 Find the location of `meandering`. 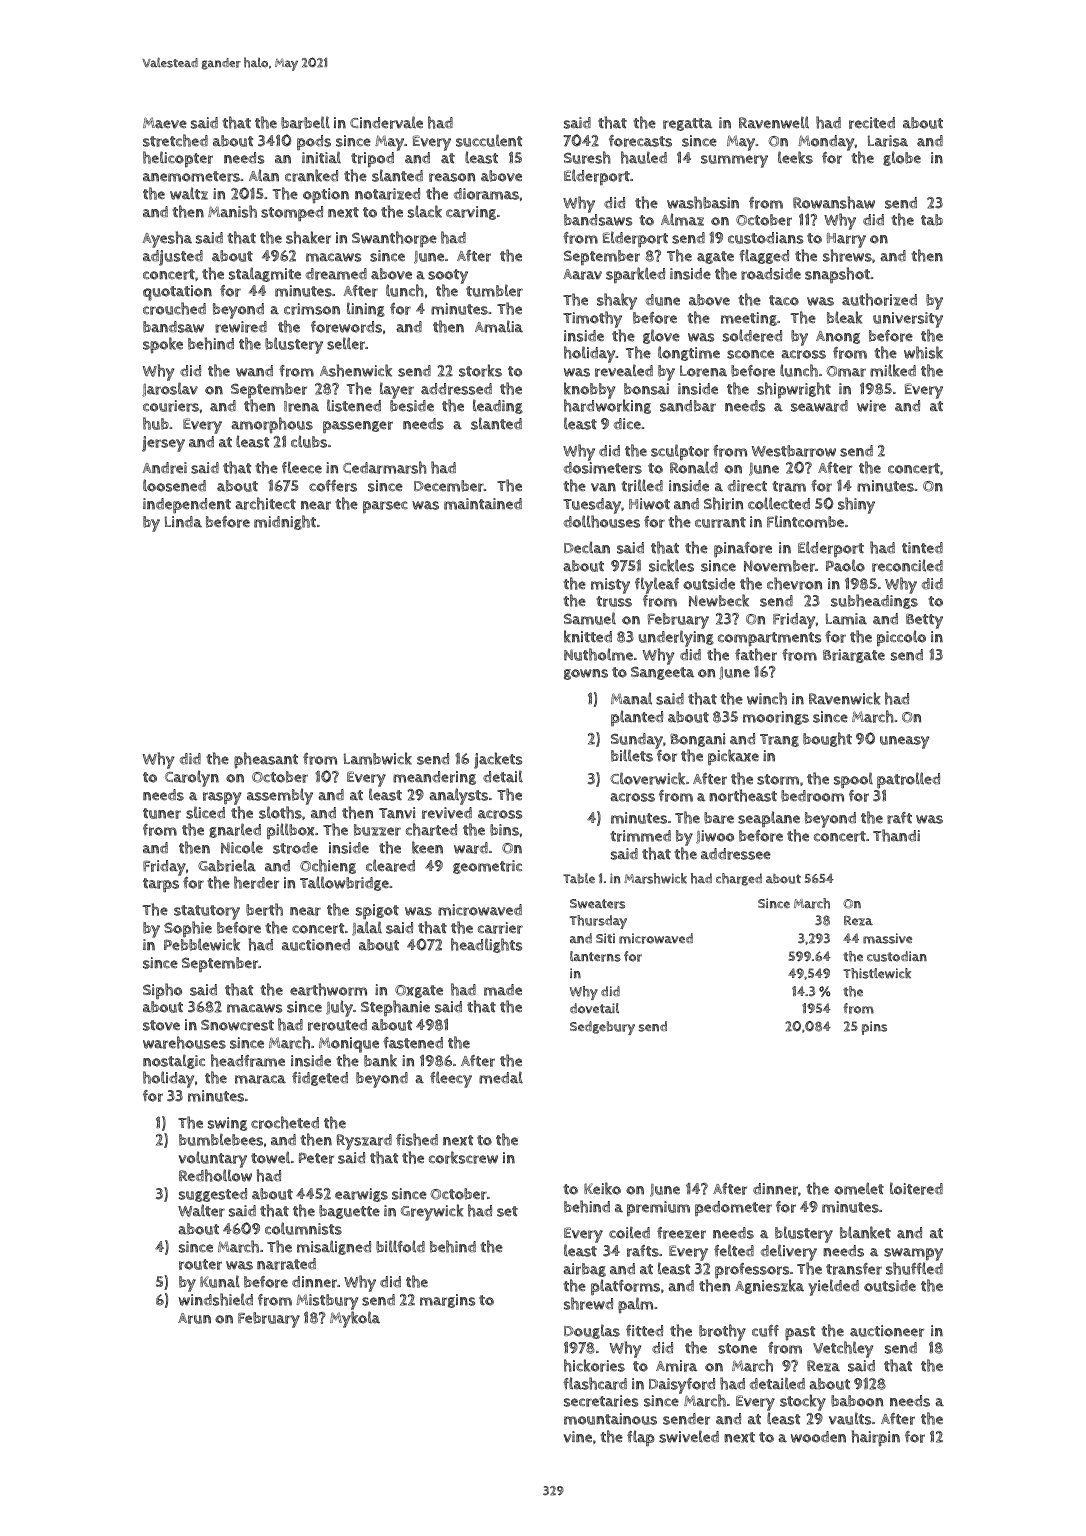

meandering is located at coordinates (434, 778).
